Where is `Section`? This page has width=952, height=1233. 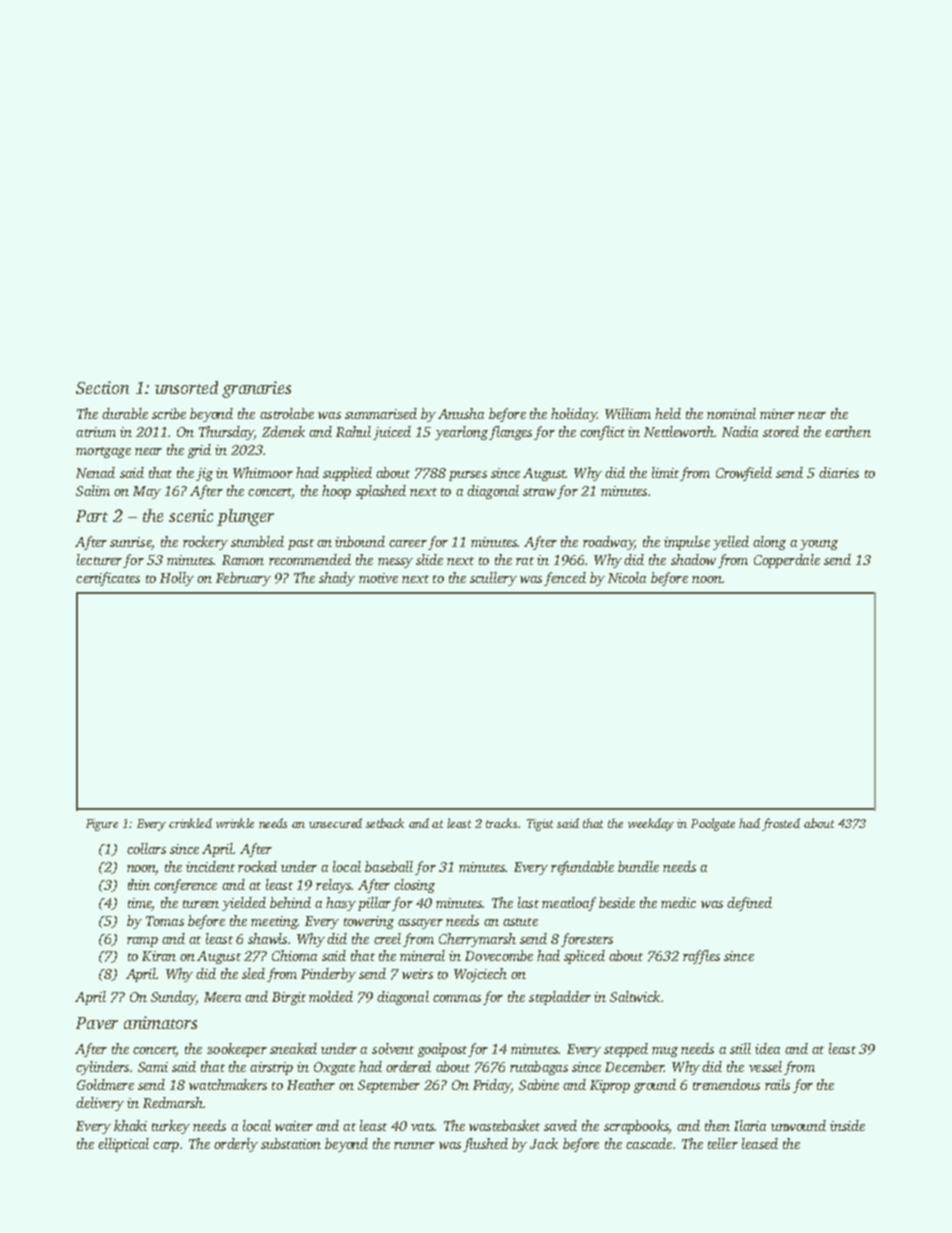
Section is located at coordinates (102, 387).
